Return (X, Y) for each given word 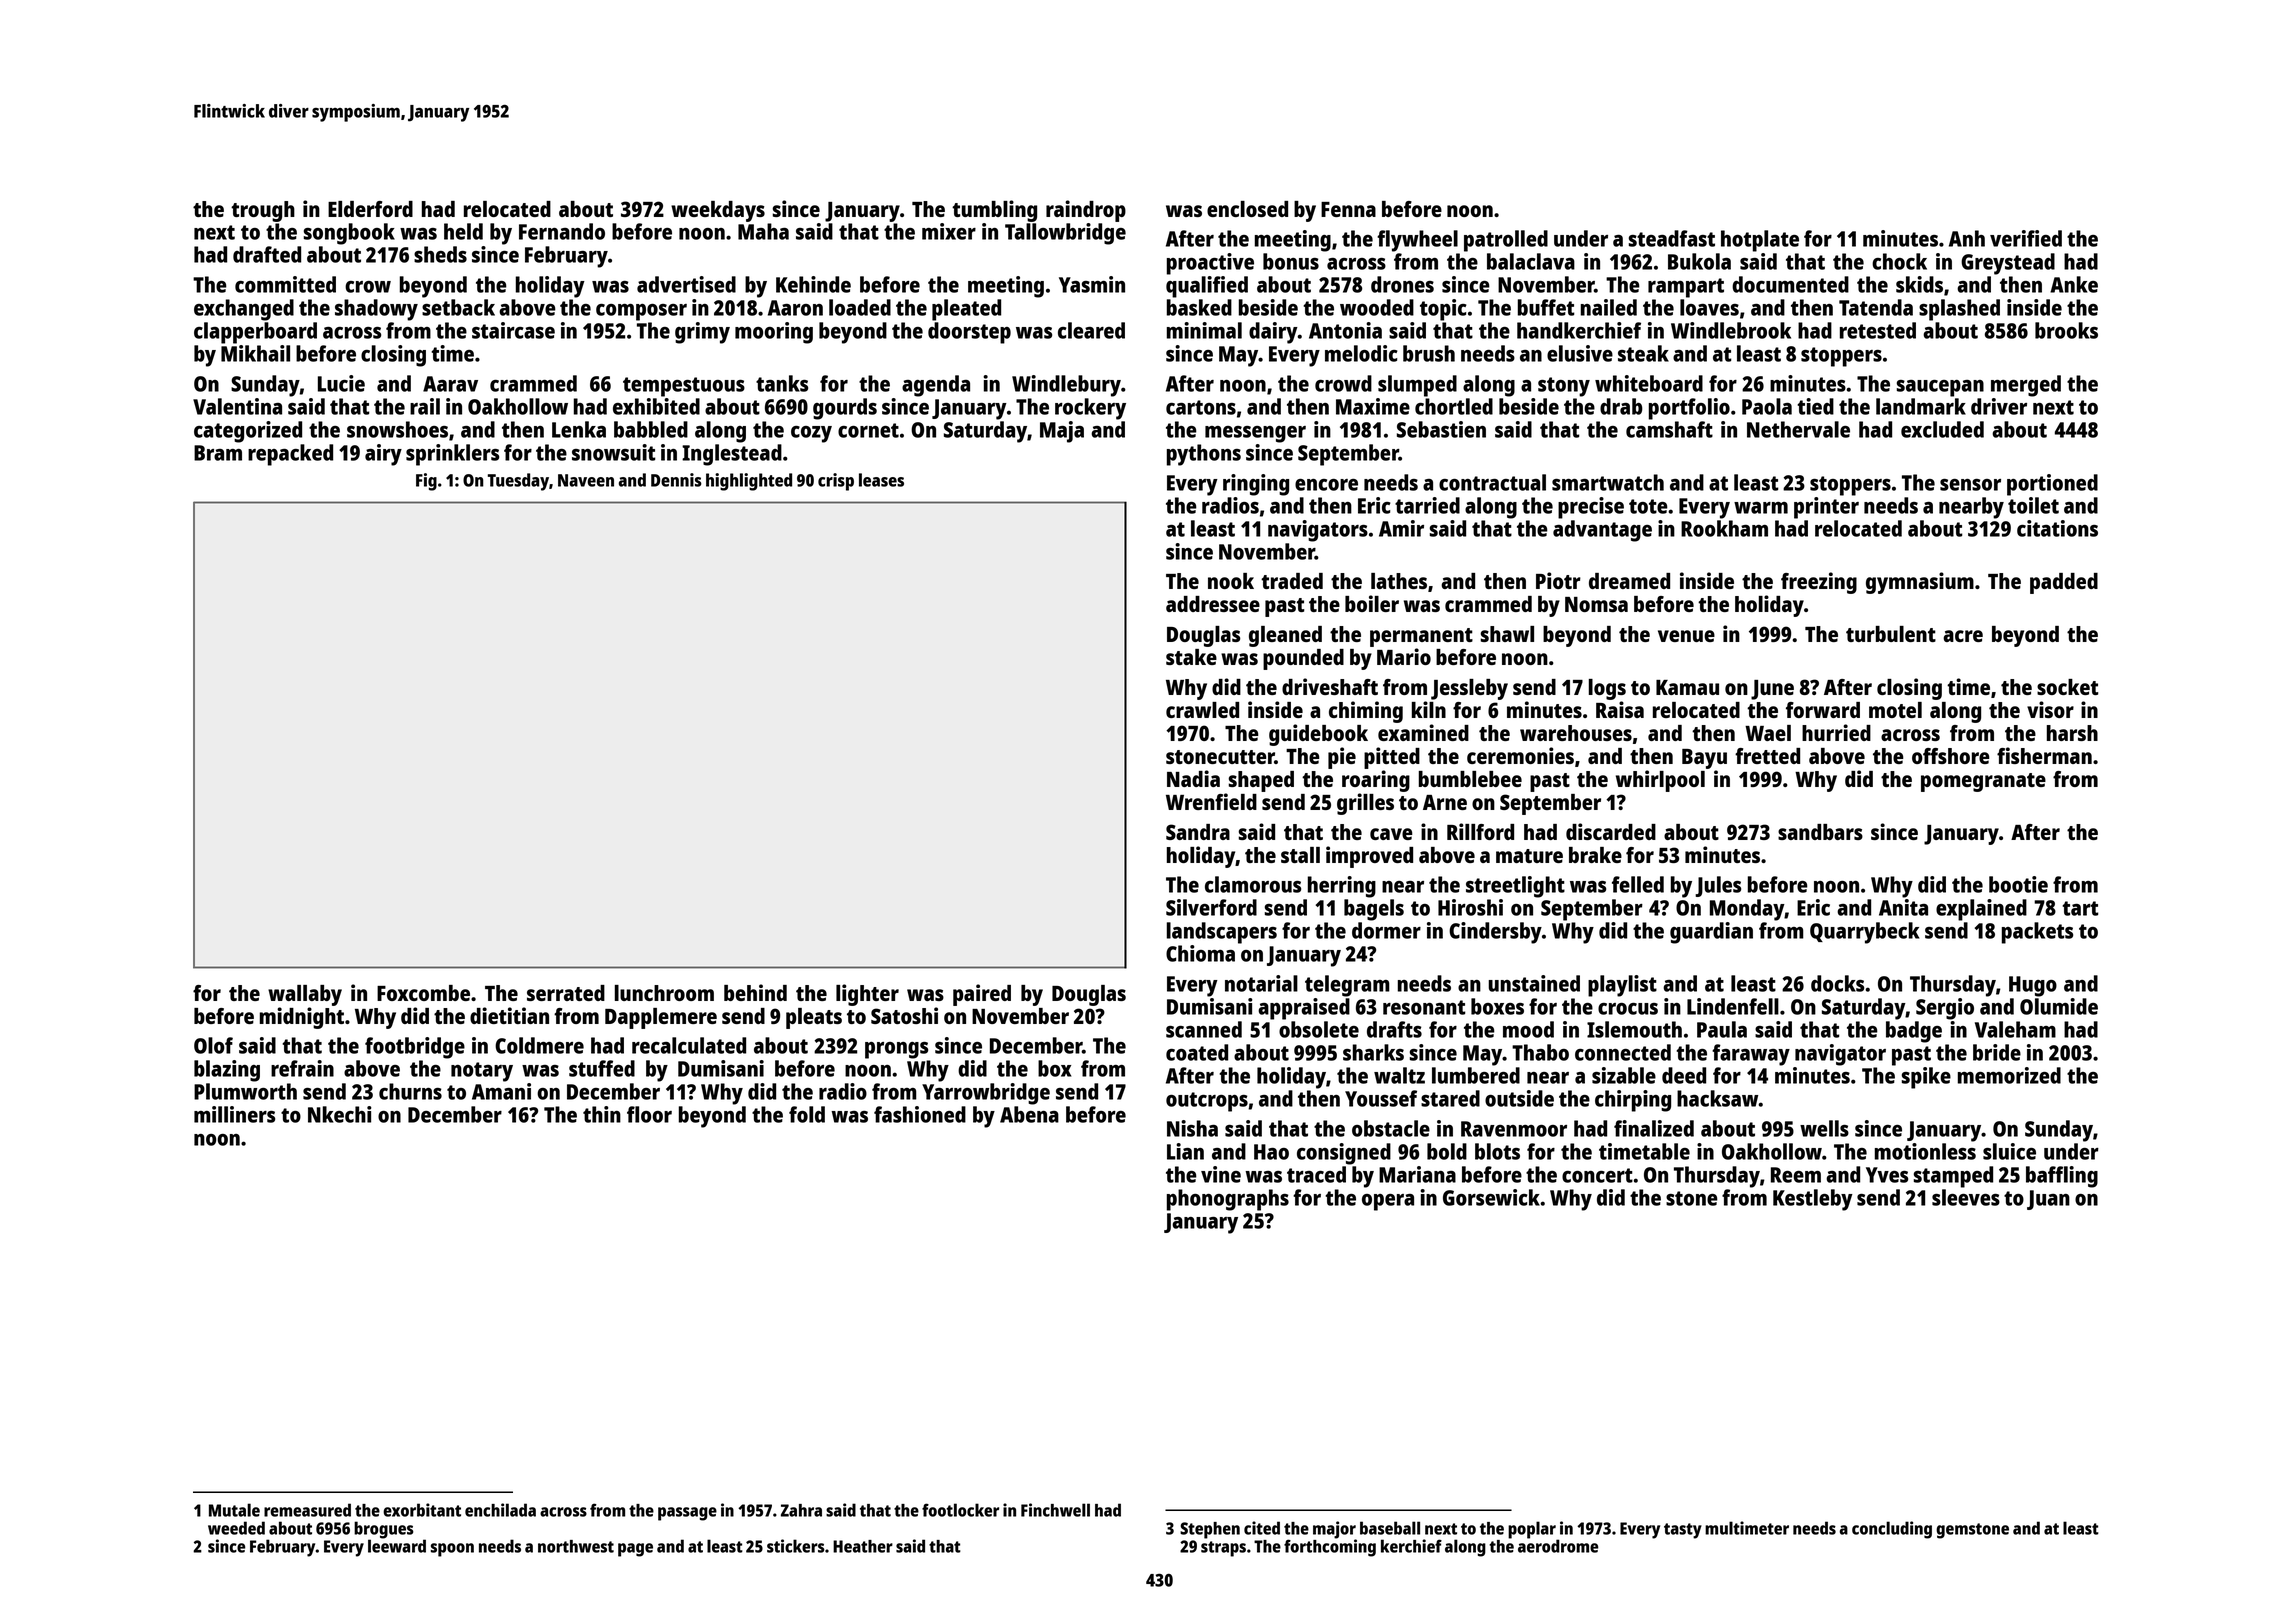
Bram (218, 453)
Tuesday (518, 482)
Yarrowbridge (986, 1094)
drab (1621, 406)
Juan (2048, 1200)
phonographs (1228, 1200)
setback (458, 307)
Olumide (2059, 1006)
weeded (236, 1528)
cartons (1201, 407)
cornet (868, 430)
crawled (1202, 710)
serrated (566, 993)
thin (602, 1114)
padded (2064, 583)
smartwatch (1608, 482)
